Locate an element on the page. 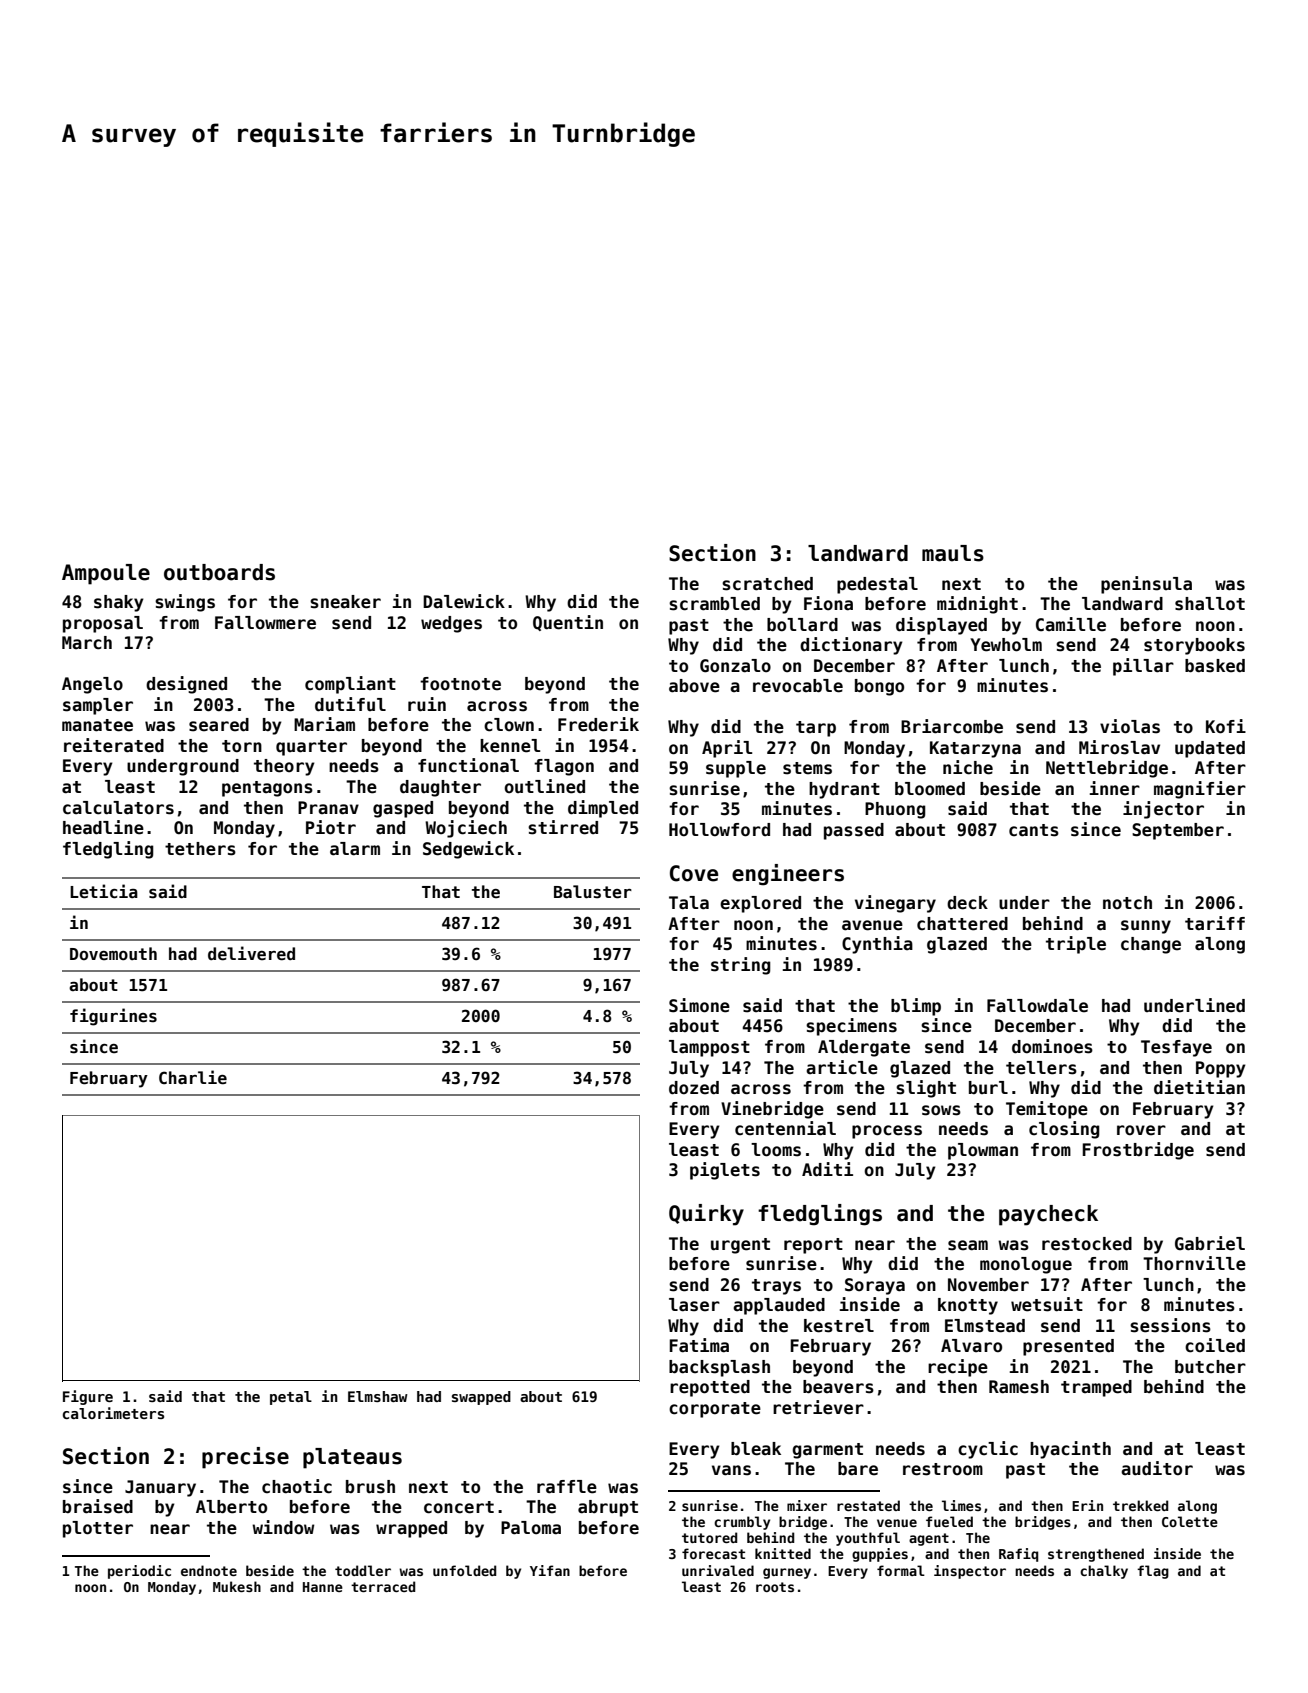 The width and height of the page is (1308, 1693). scratched is located at coordinates (767, 584).
